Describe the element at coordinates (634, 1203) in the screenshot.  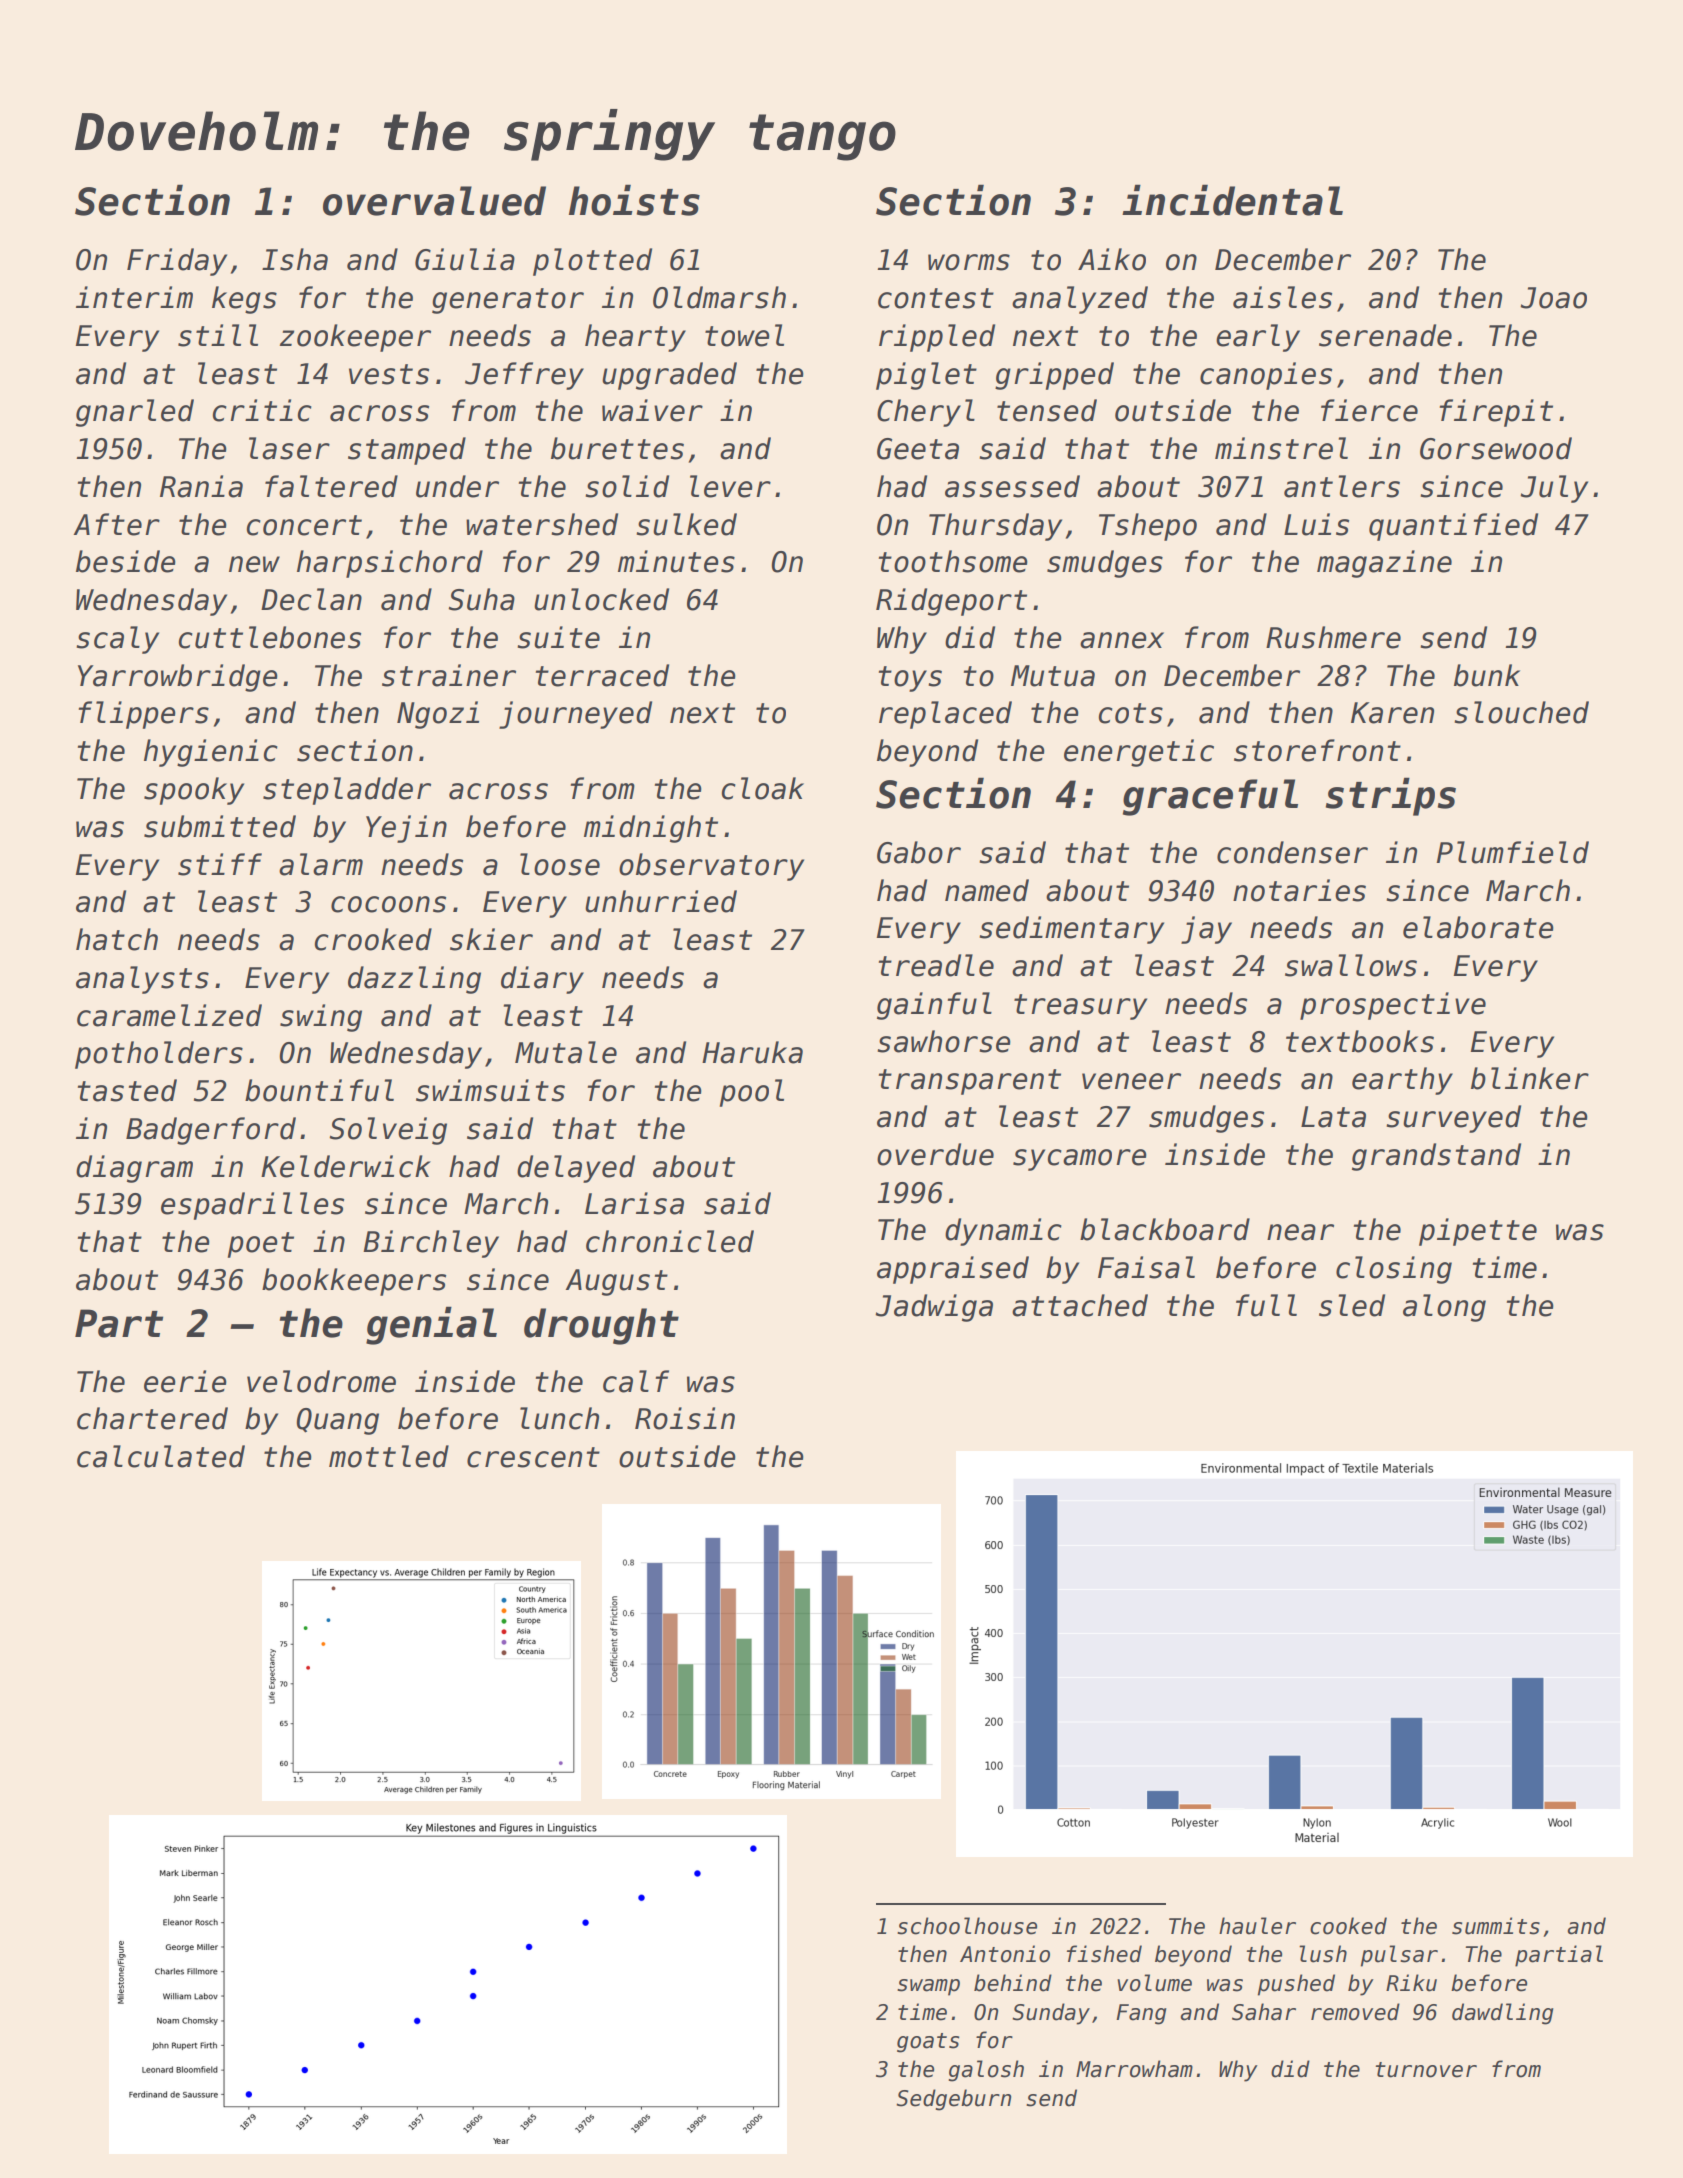
I see `Larisa` at that location.
